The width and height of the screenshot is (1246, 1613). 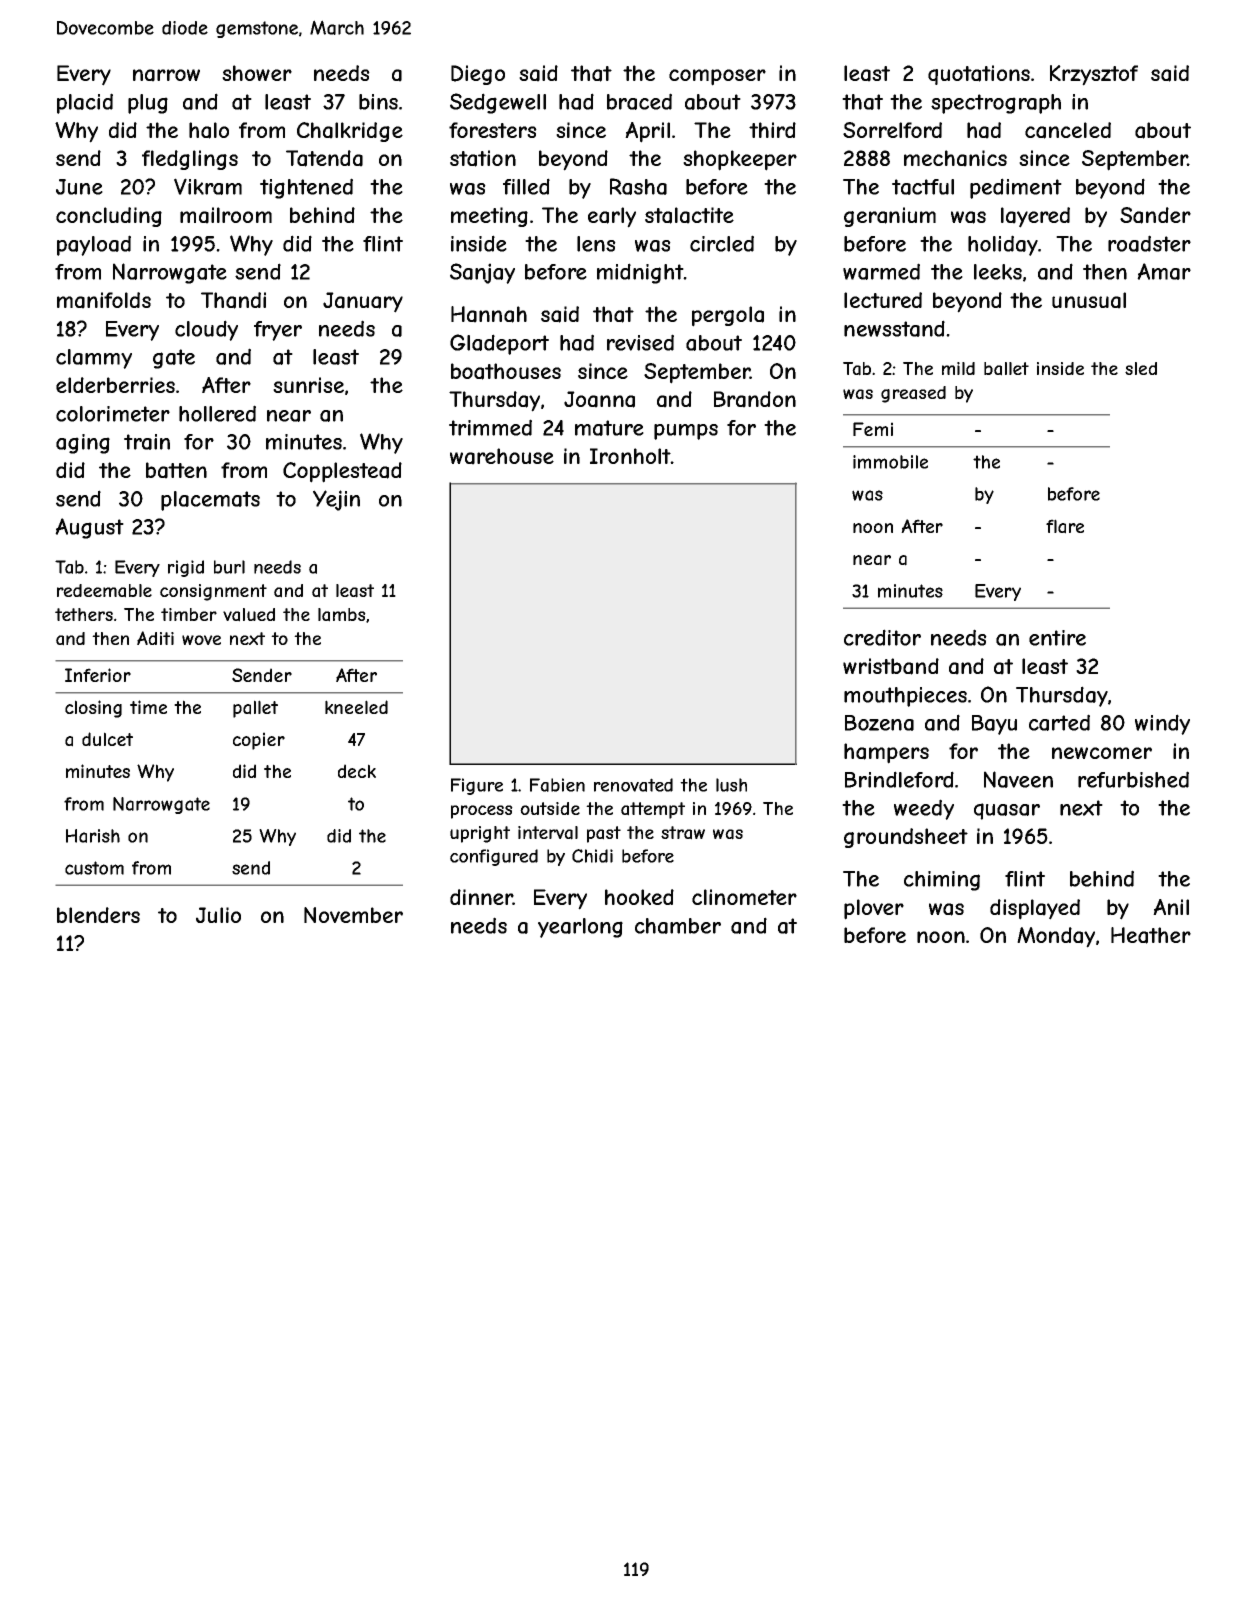 I want to click on deck, so click(x=357, y=771).
